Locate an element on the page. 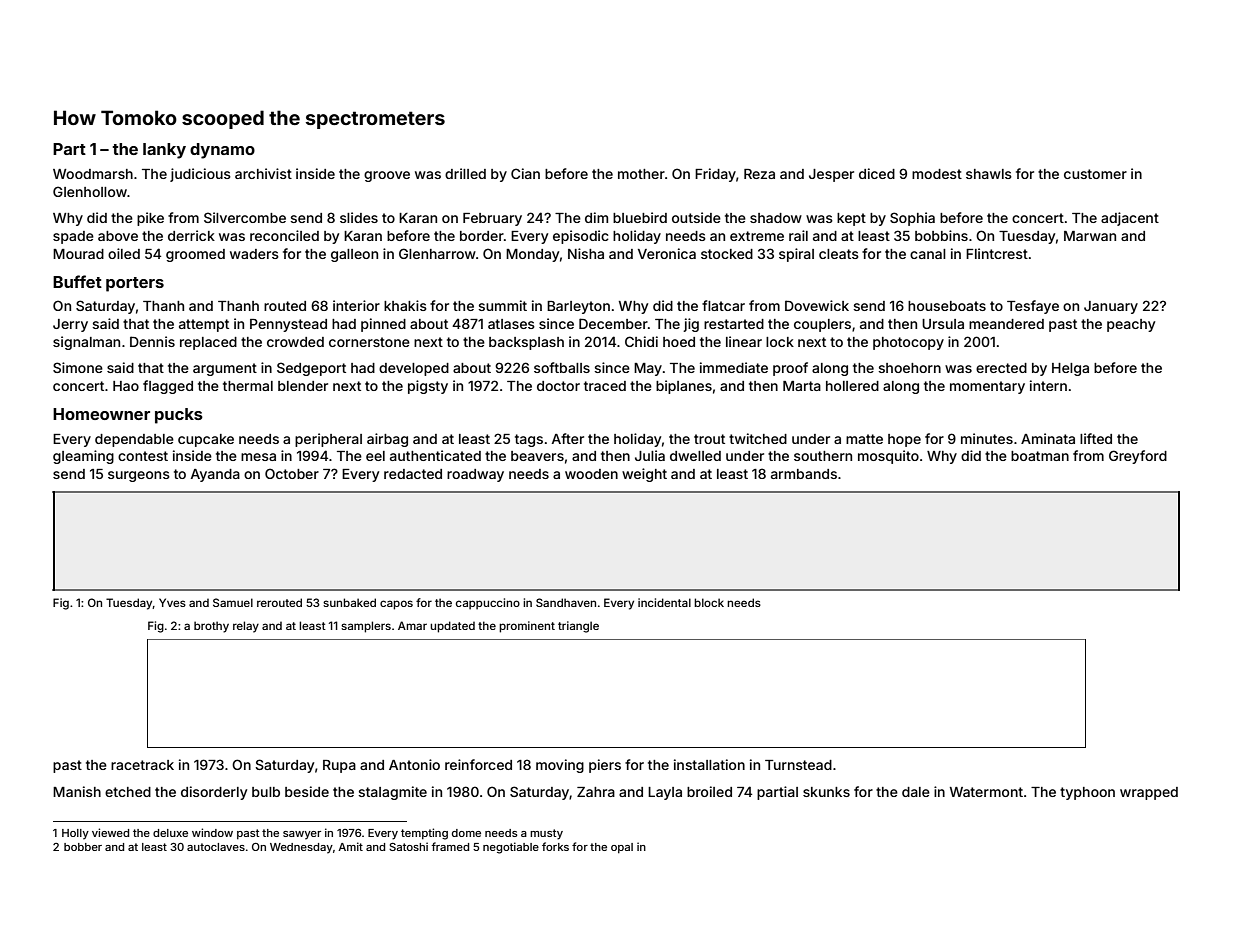 The image size is (1233, 952). Samuel is located at coordinates (233, 602).
